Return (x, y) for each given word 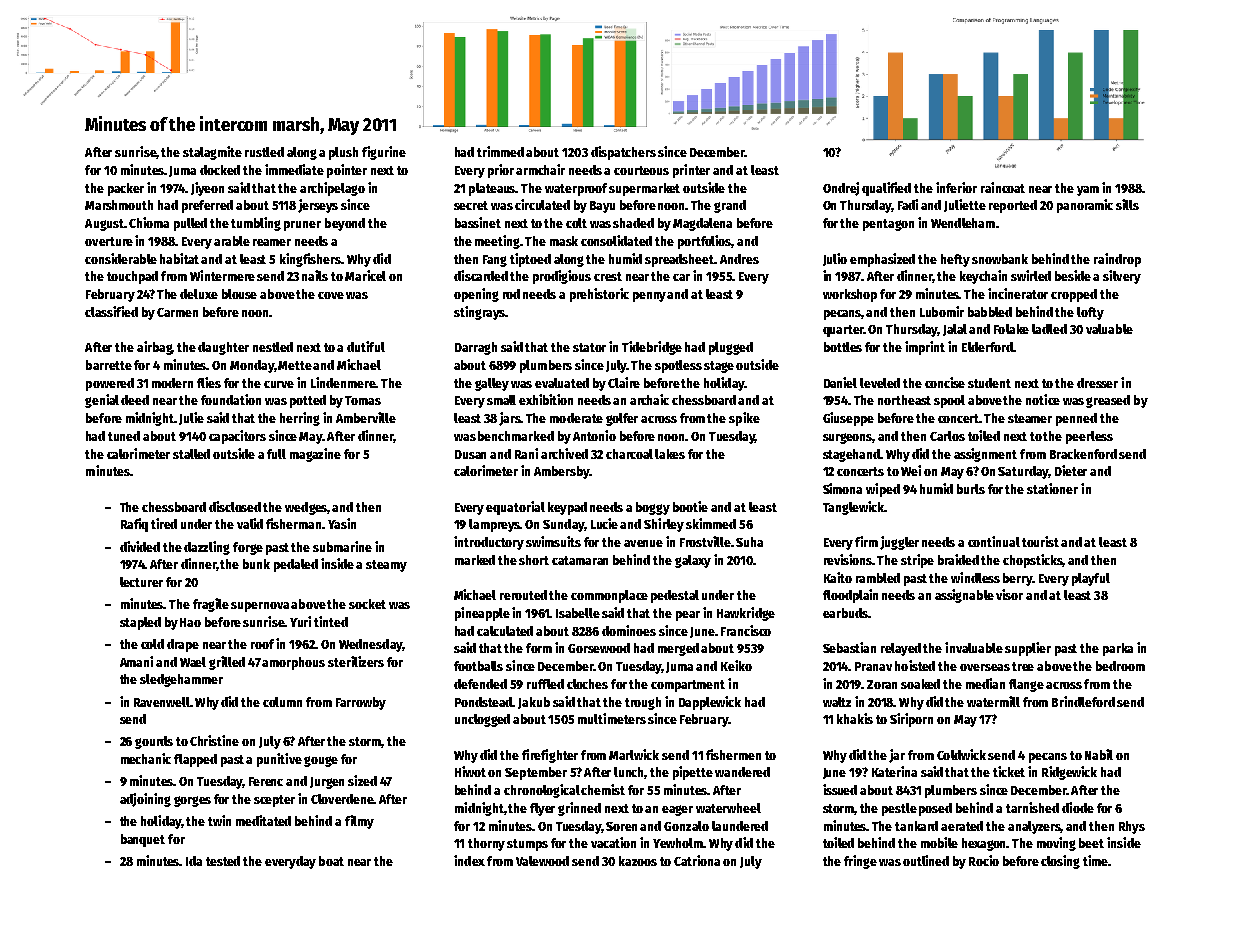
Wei (911, 470)
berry (1018, 579)
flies (209, 382)
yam (1088, 191)
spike (744, 419)
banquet (143, 840)
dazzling (207, 548)
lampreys (494, 525)
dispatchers (623, 153)
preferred (207, 206)
